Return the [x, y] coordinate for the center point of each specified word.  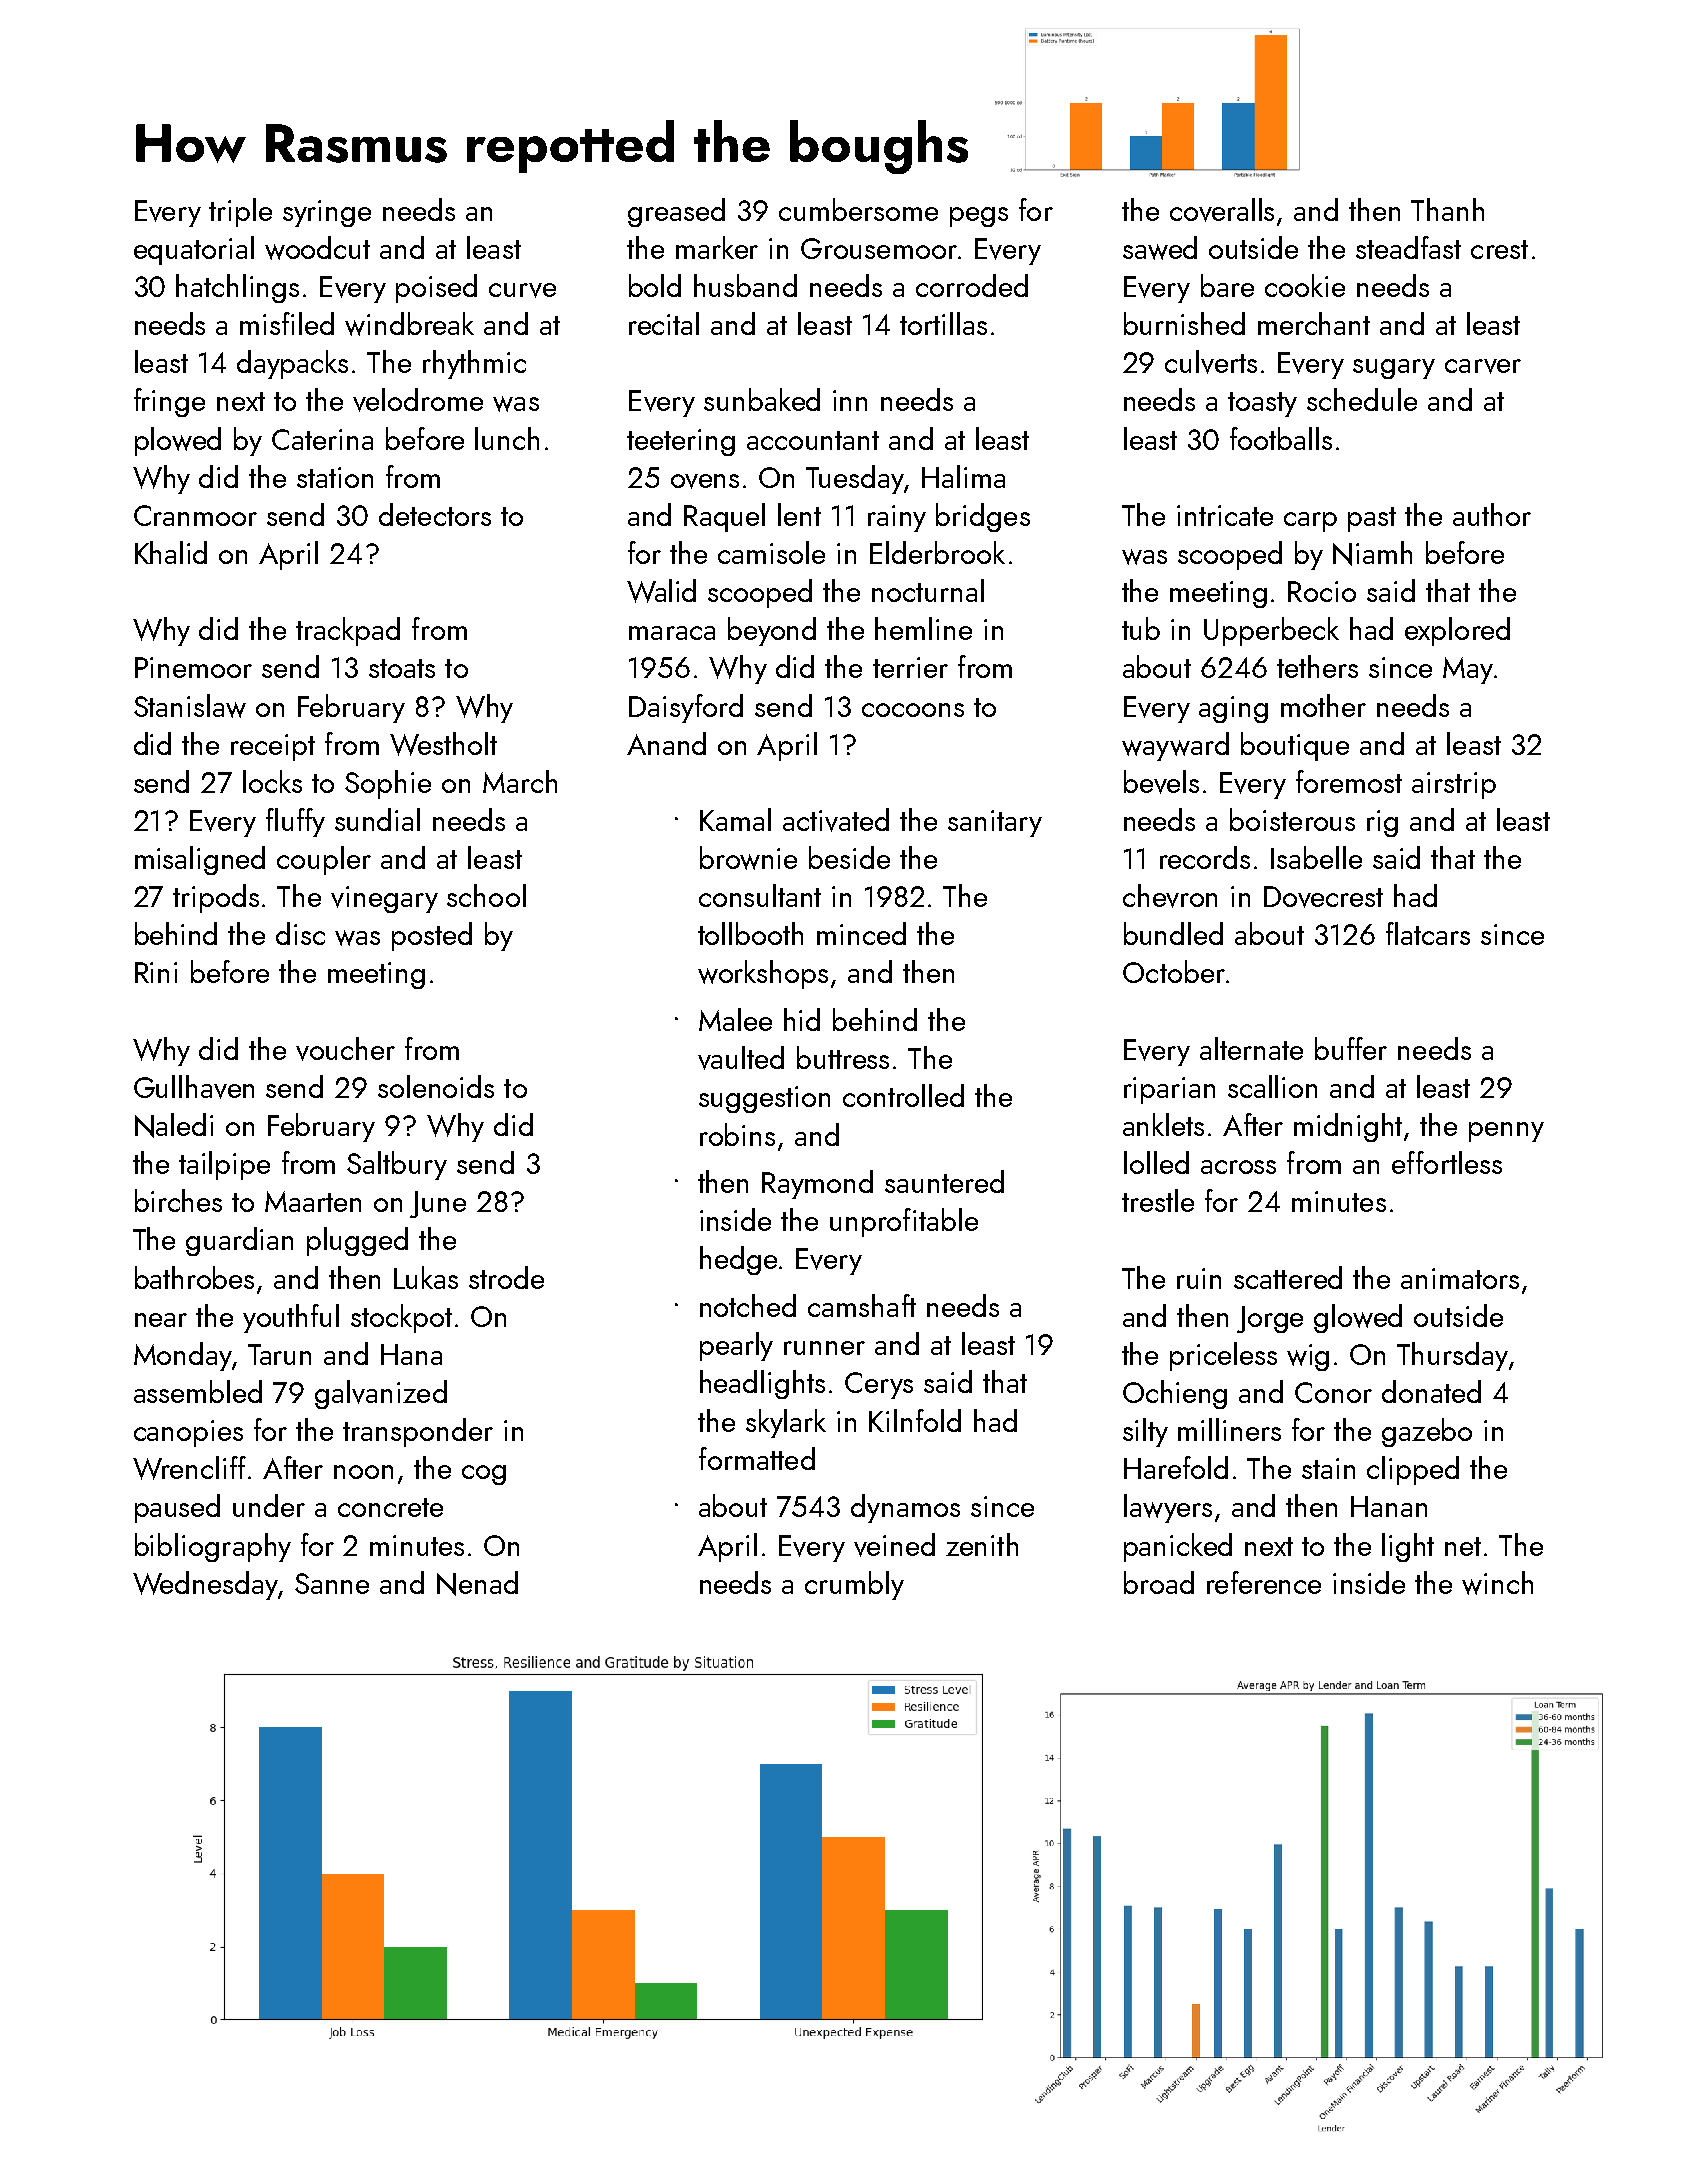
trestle [1158, 1200]
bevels [1161, 782]
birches [178, 1200]
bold [655, 285]
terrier [910, 667]
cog [484, 1475]
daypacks [292, 364]
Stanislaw [190, 706]
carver [1483, 366]
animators [1460, 1278]
